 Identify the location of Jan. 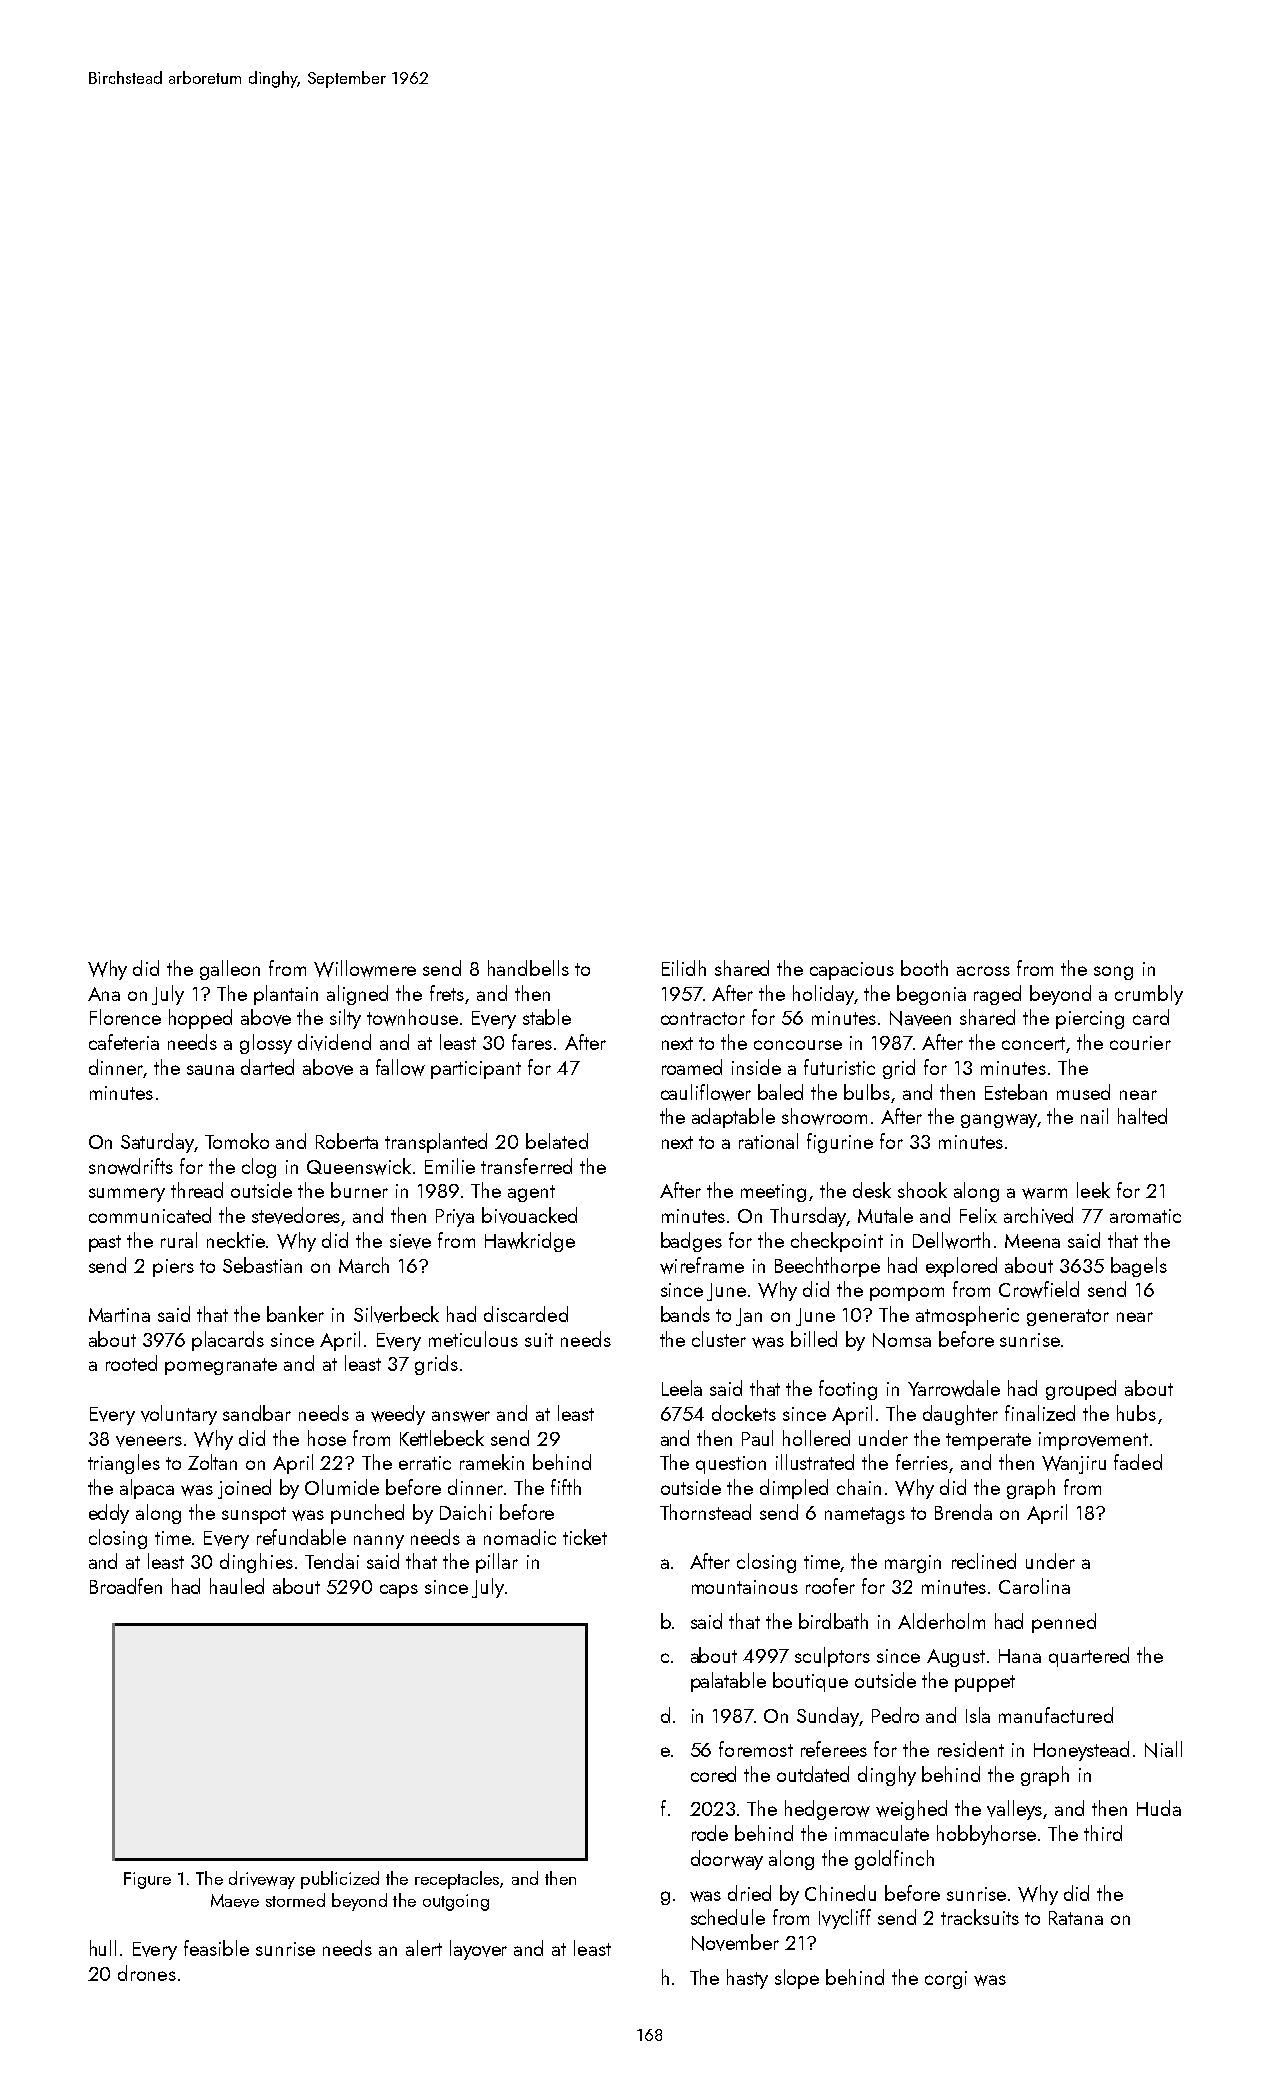
(749, 1317).
